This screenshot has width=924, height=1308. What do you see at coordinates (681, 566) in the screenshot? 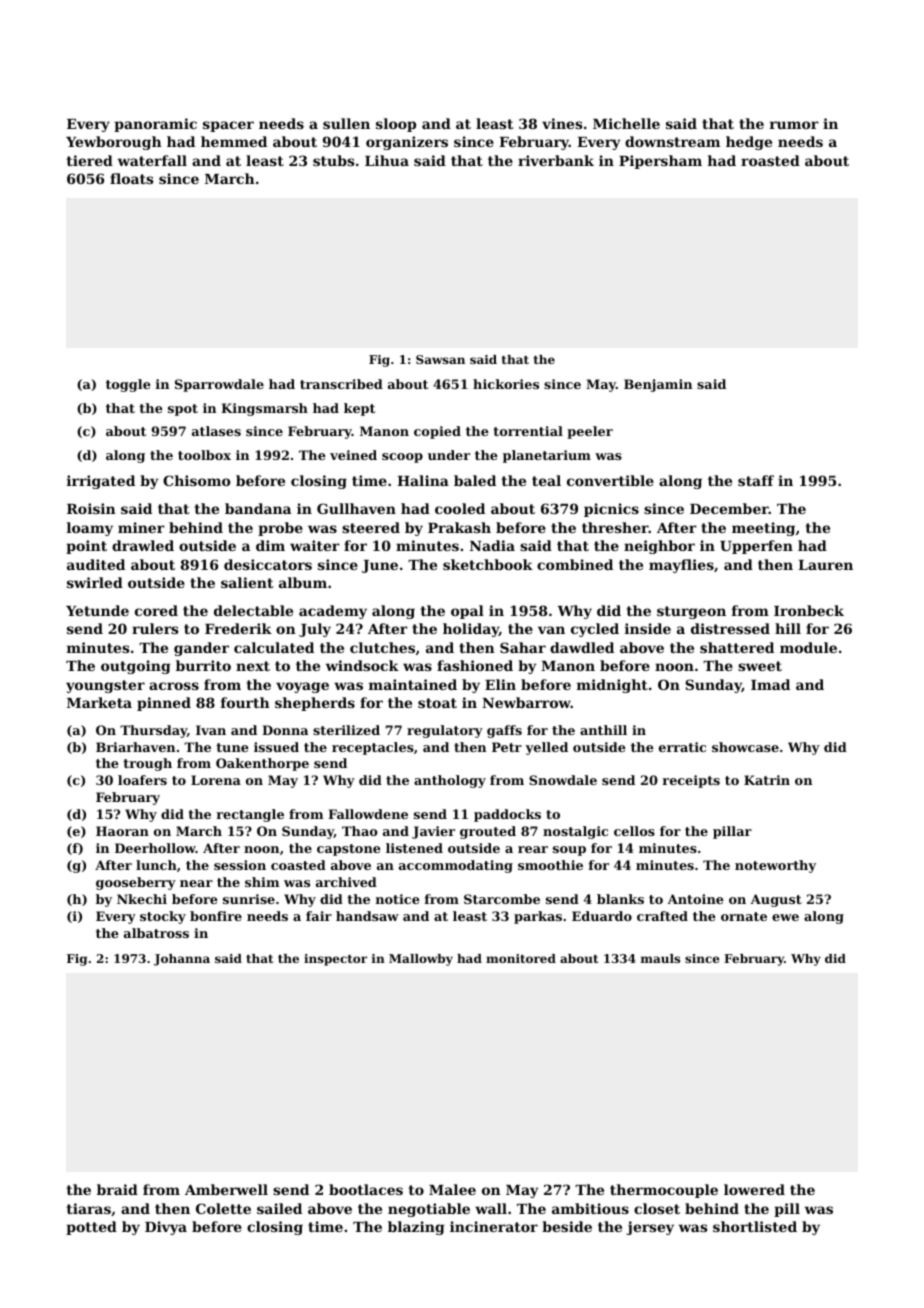
I see `mayflies` at bounding box center [681, 566].
